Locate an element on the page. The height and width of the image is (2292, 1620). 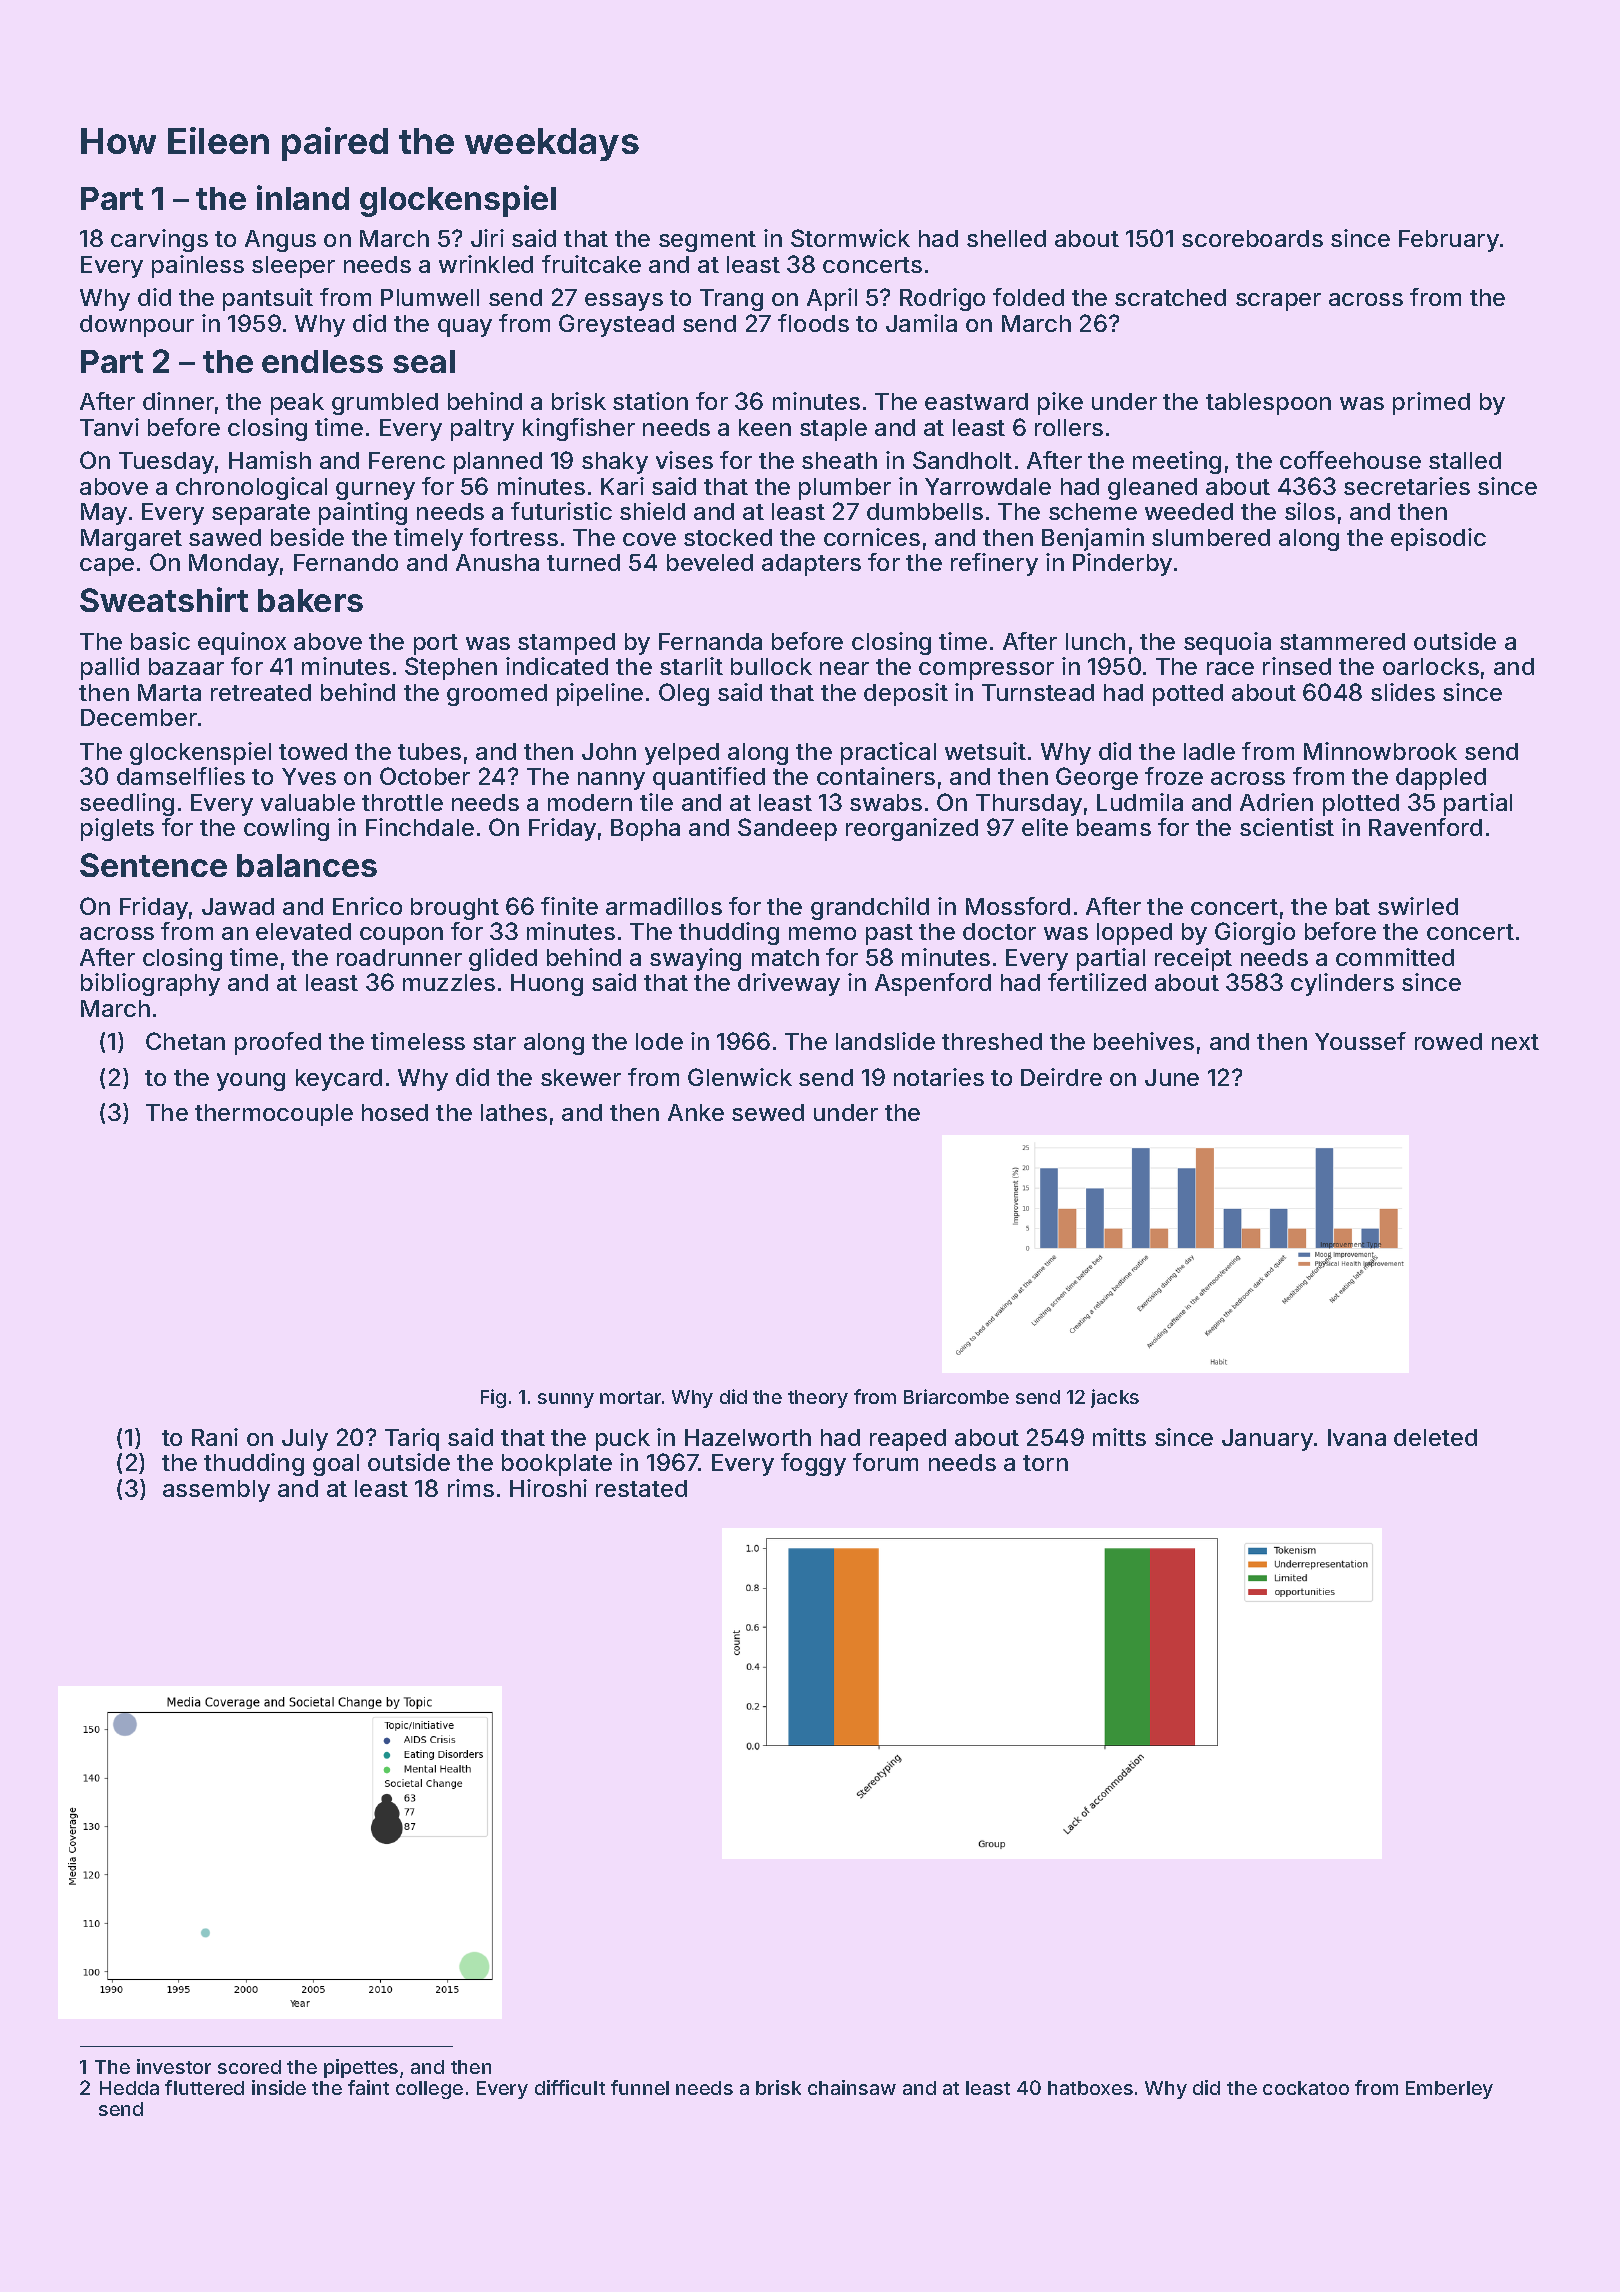
meeting is located at coordinates (1177, 462).
